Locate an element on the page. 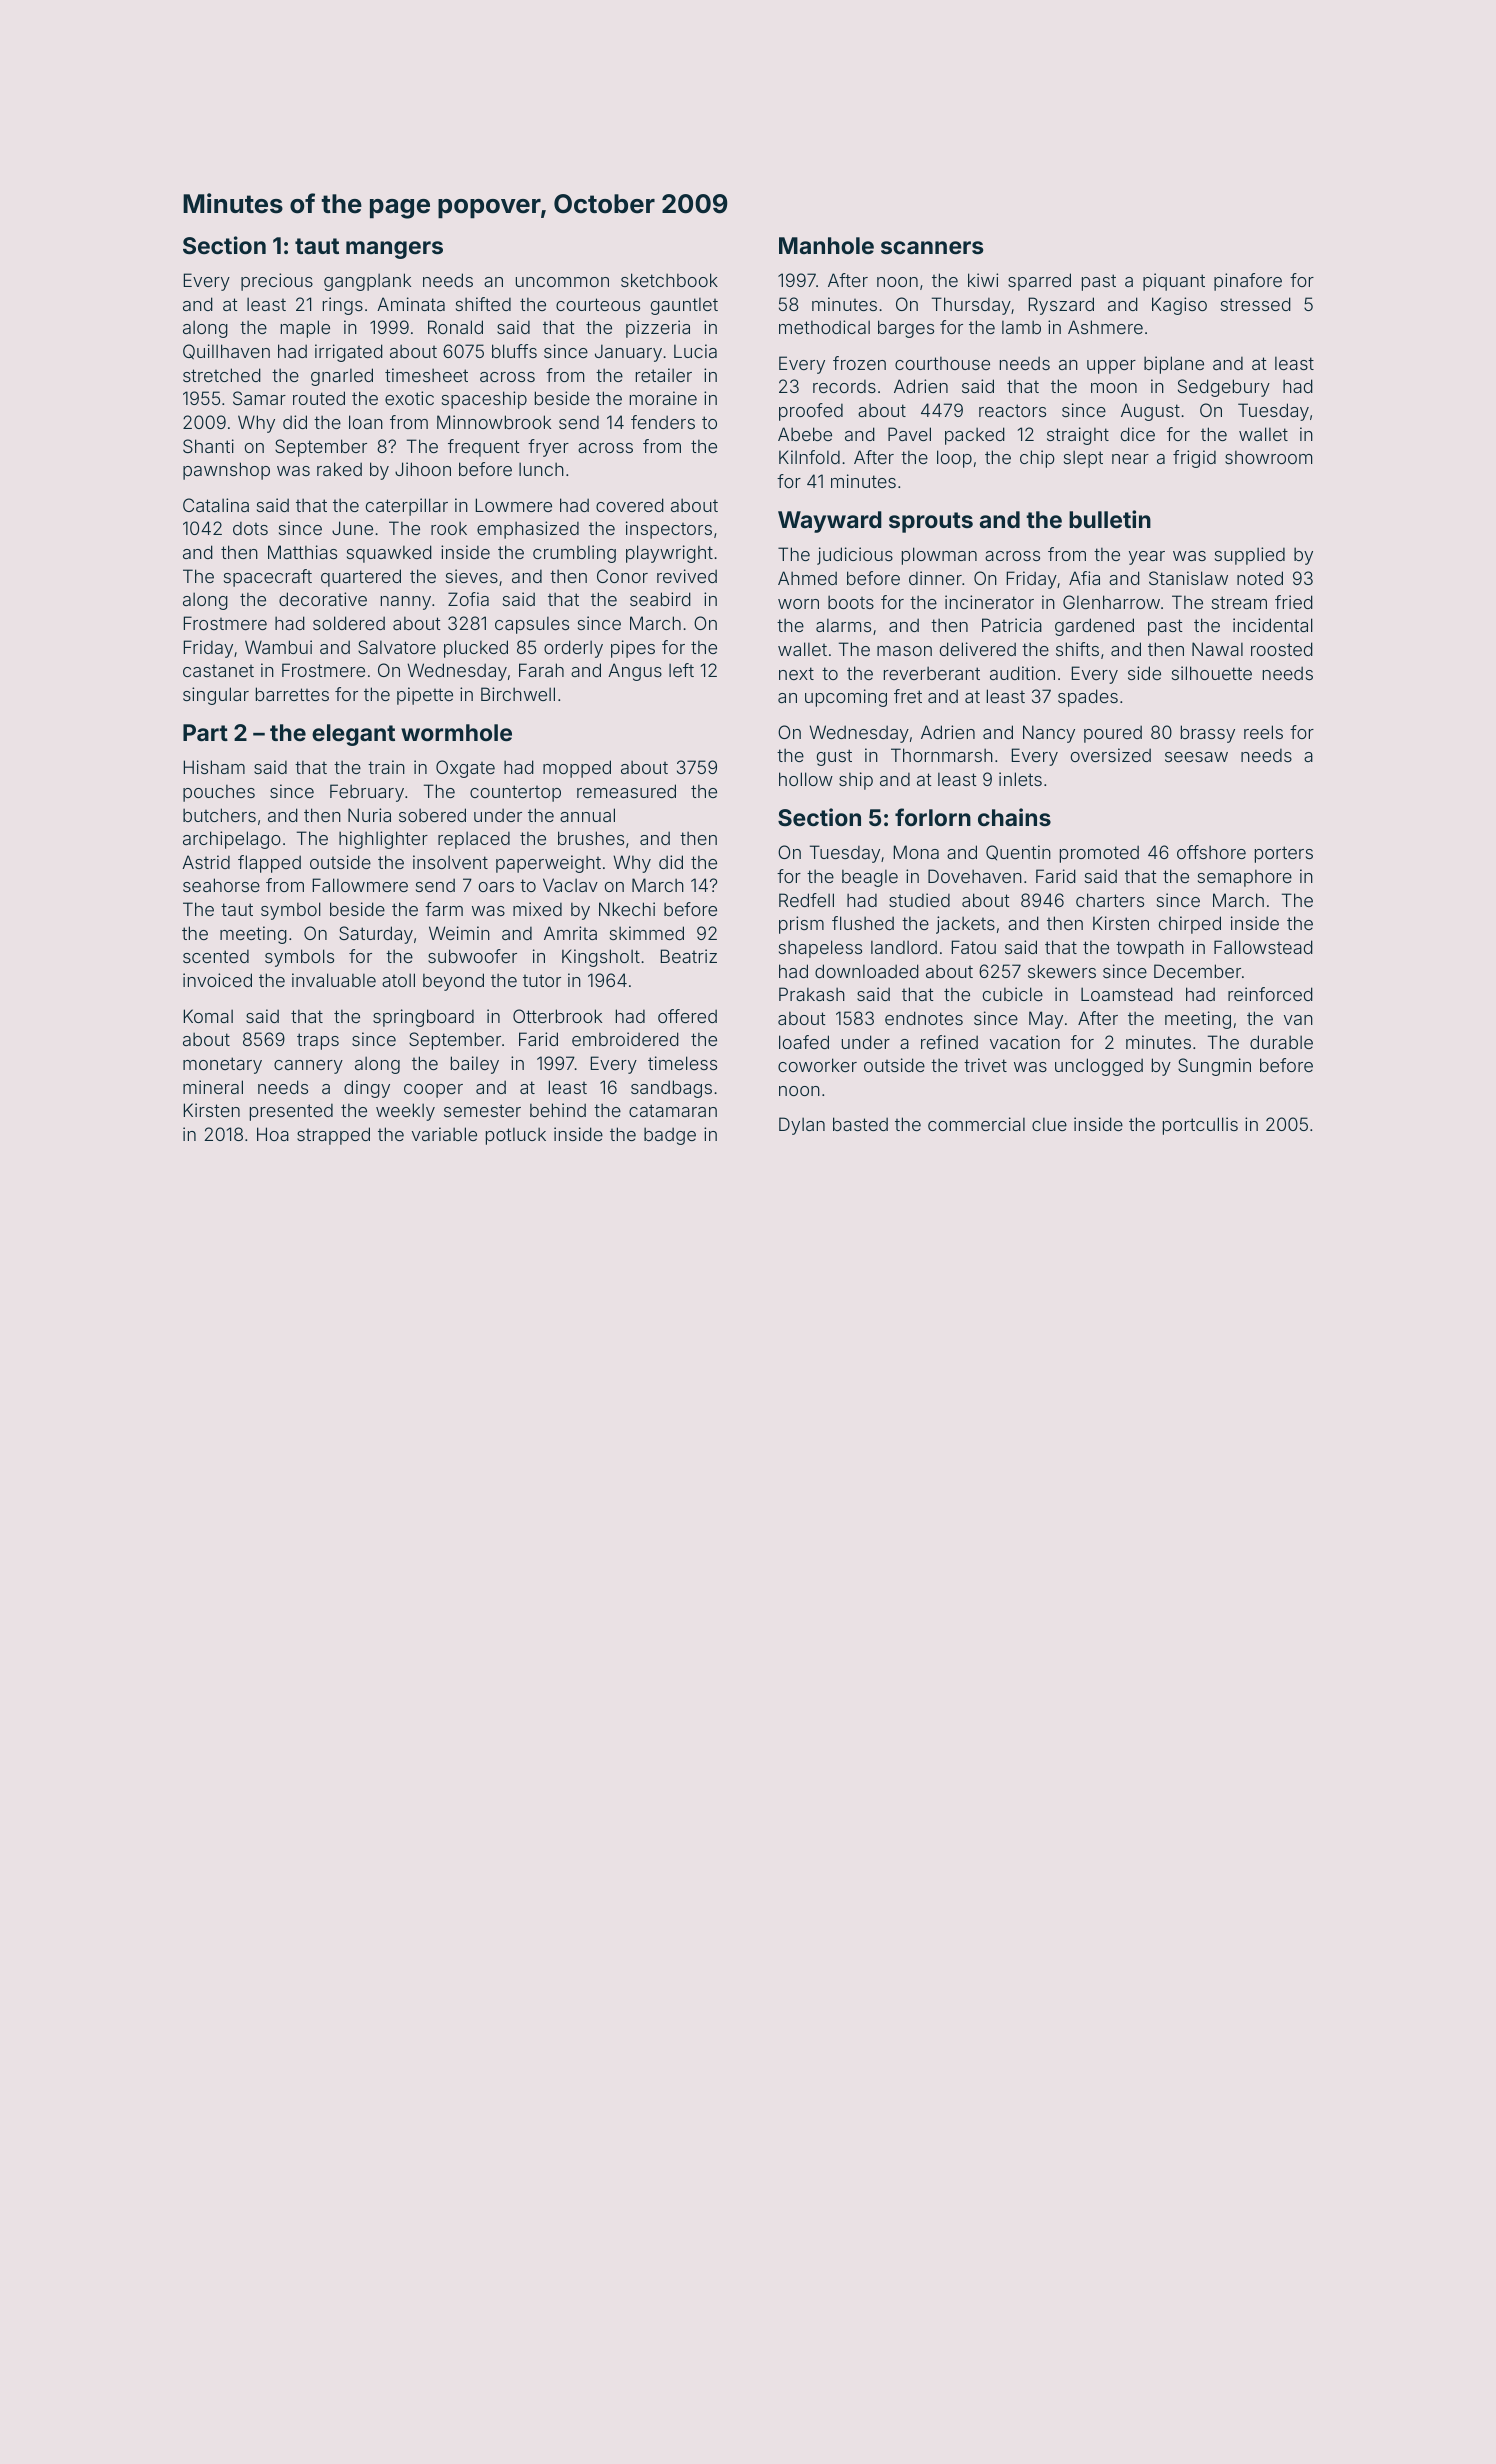  next is located at coordinates (796, 673).
